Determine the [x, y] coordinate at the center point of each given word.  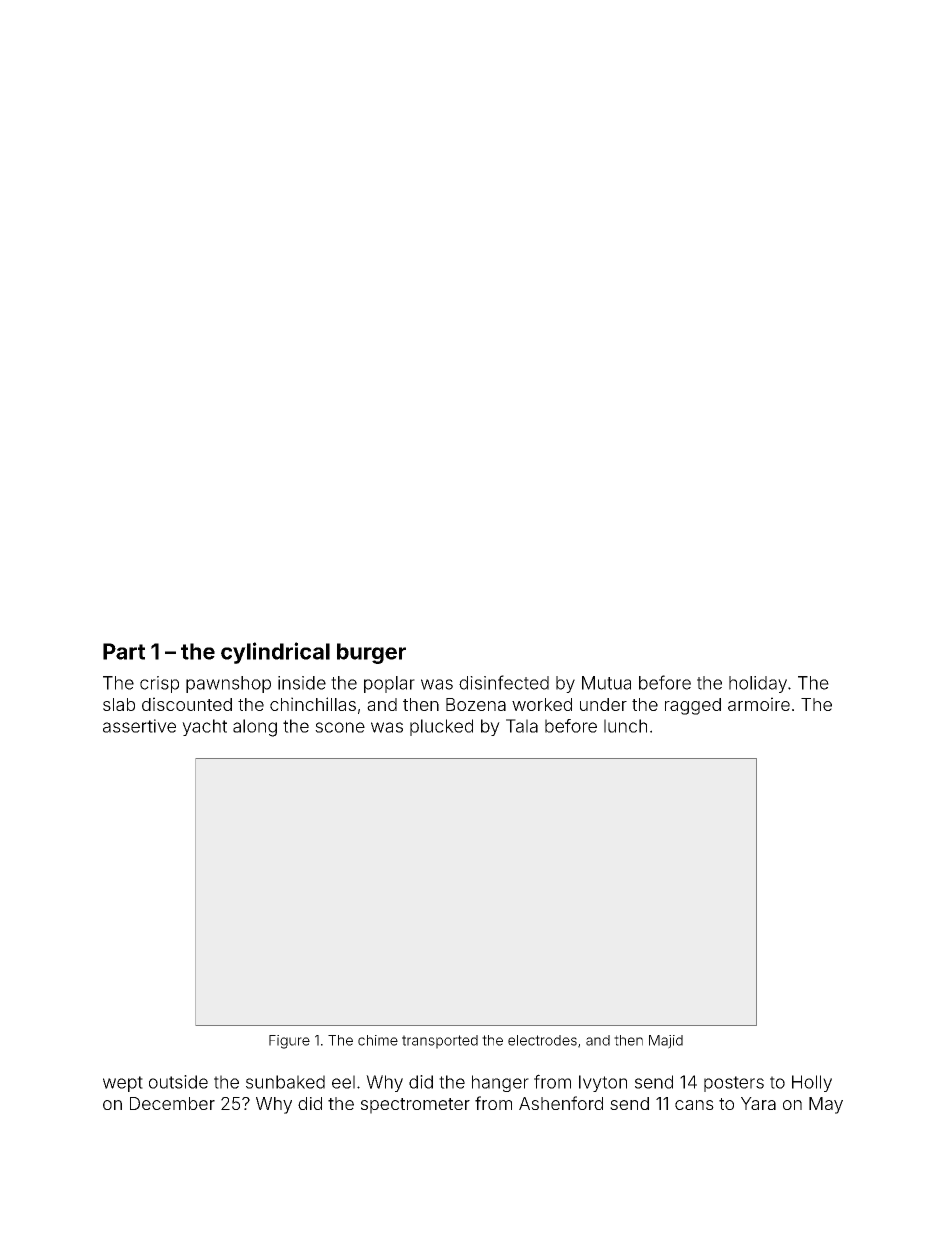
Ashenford [561, 1103]
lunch [625, 726]
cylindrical [275, 653]
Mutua [606, 683]
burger [371, 653]
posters [734, 1084]
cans [694, 1105]
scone [340, 727]
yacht [204, 727]
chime [378, 1040]
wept [123, 1084]
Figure [289, 1042]
